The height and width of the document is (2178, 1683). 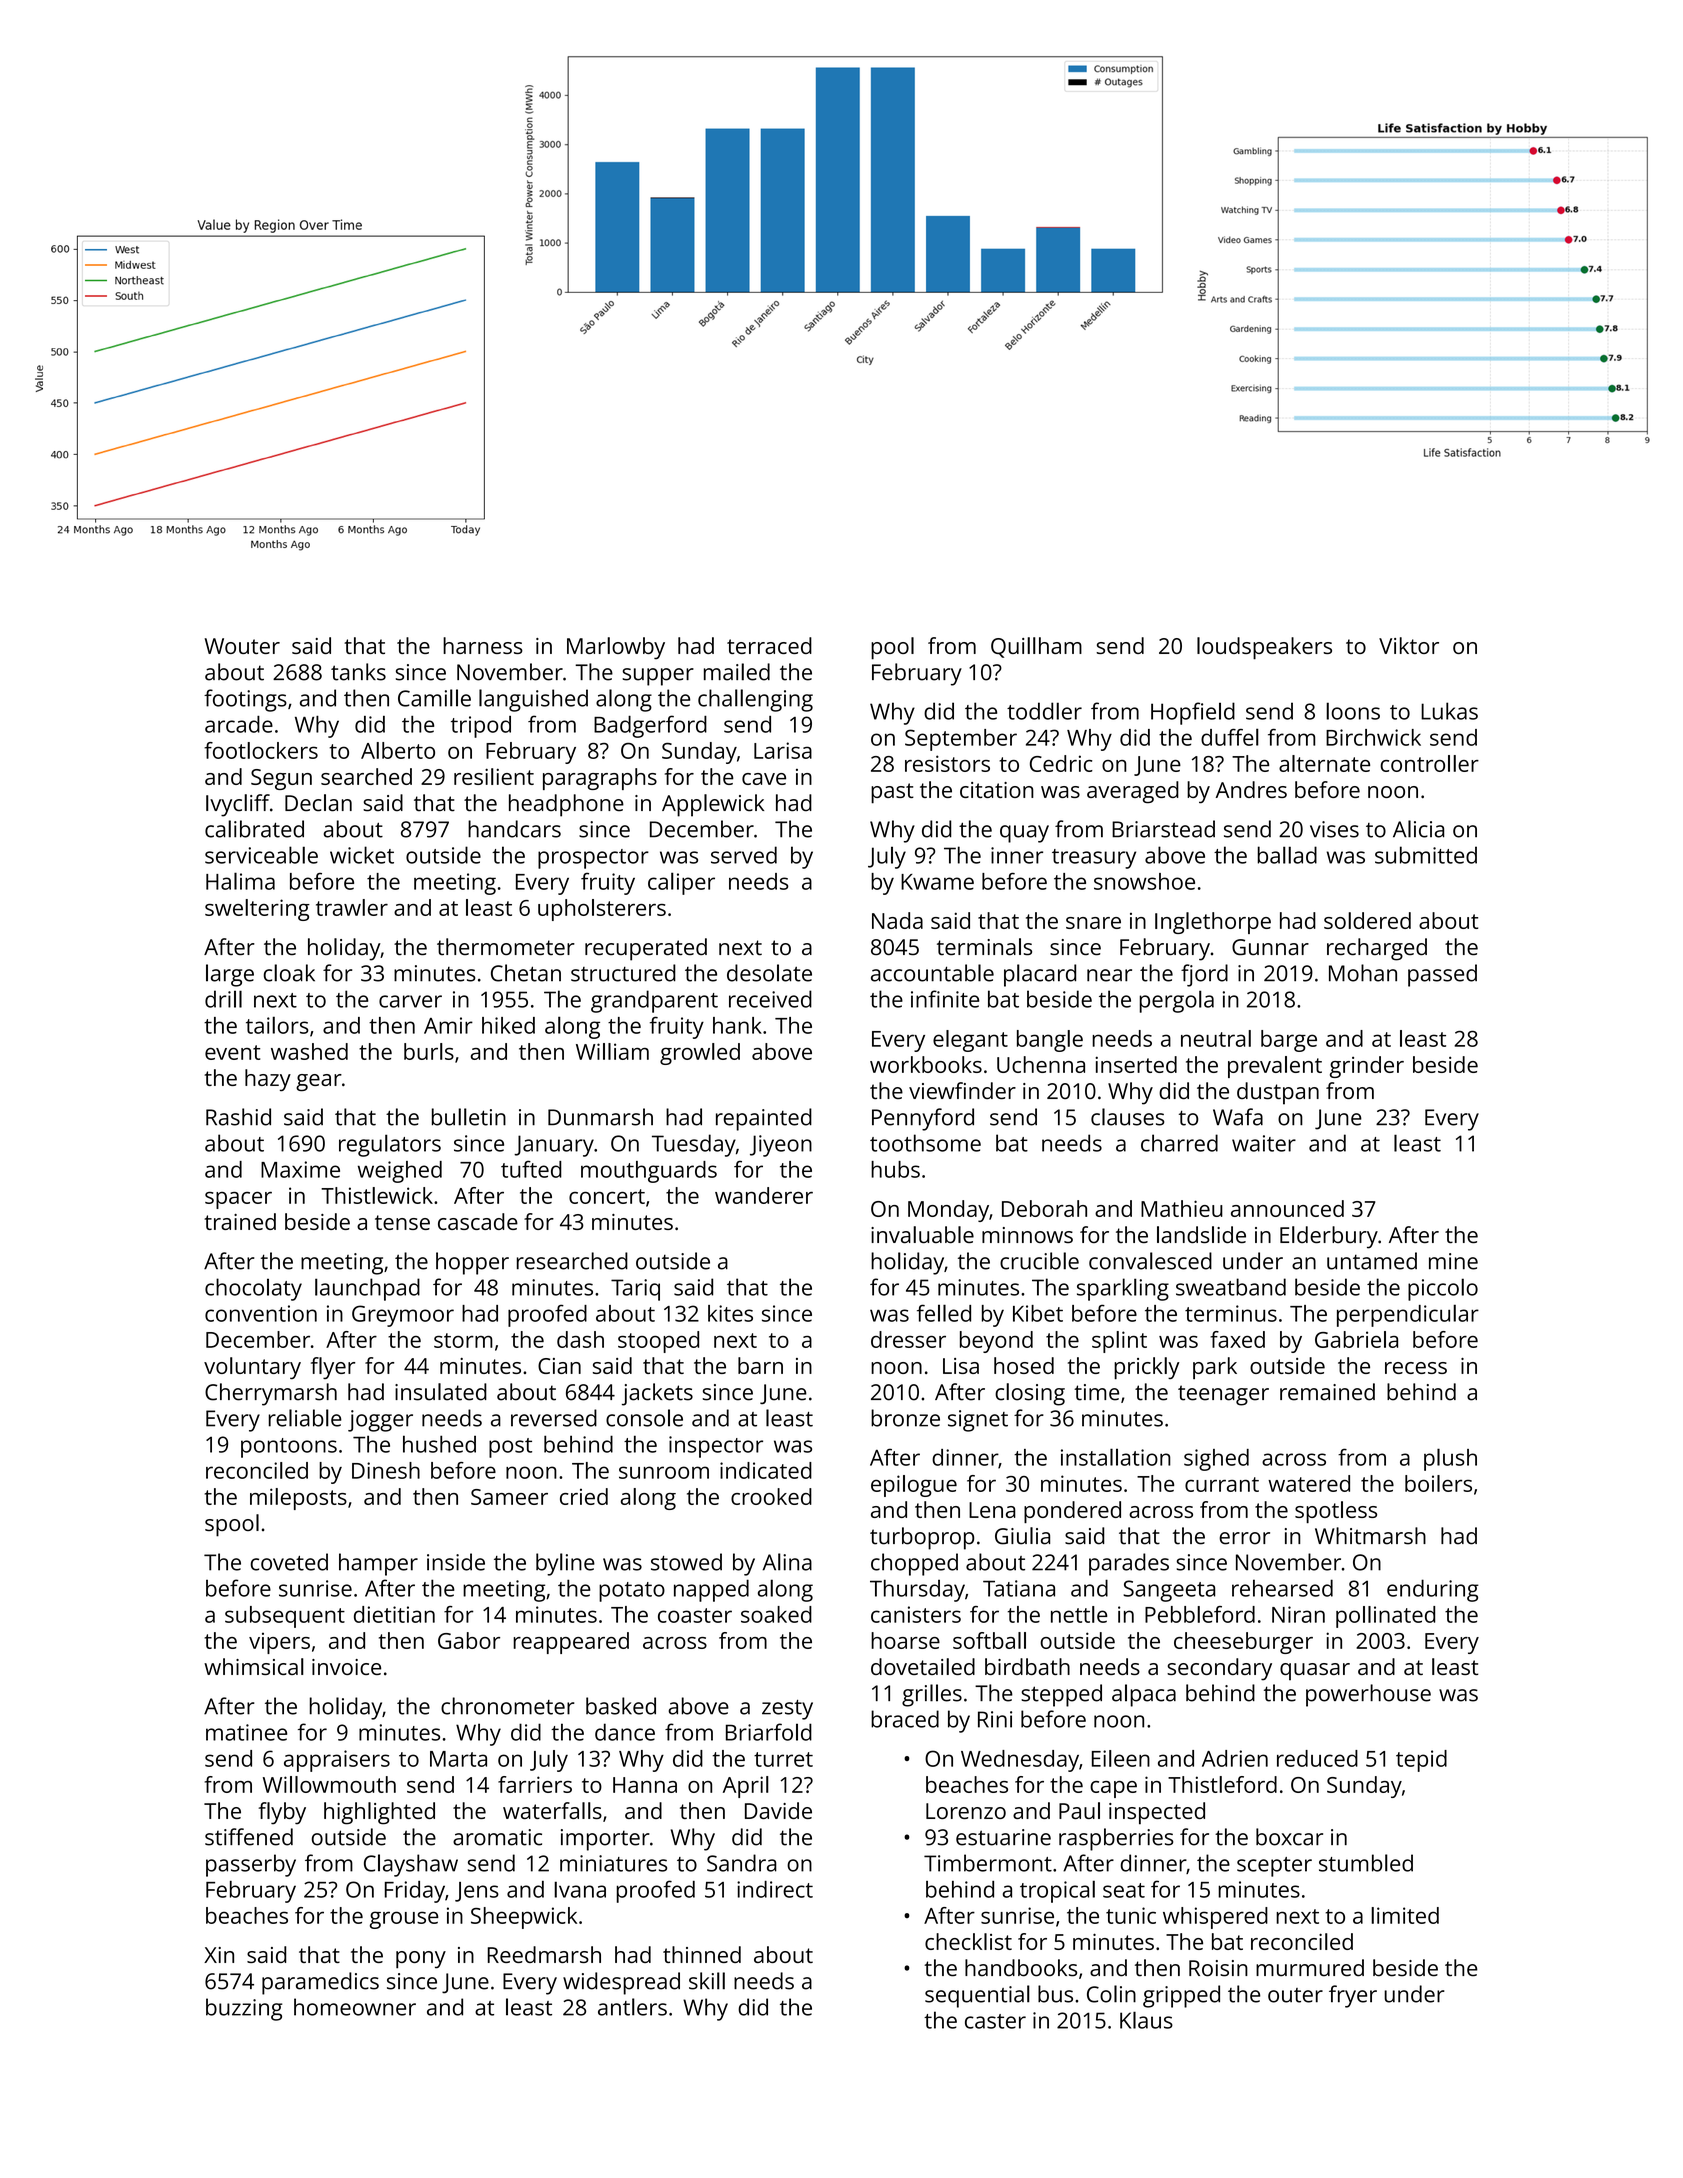 What do you see at coordinates (1036, 647) in the document?
I see `Quillham` at bounding box center [1036, 647].
